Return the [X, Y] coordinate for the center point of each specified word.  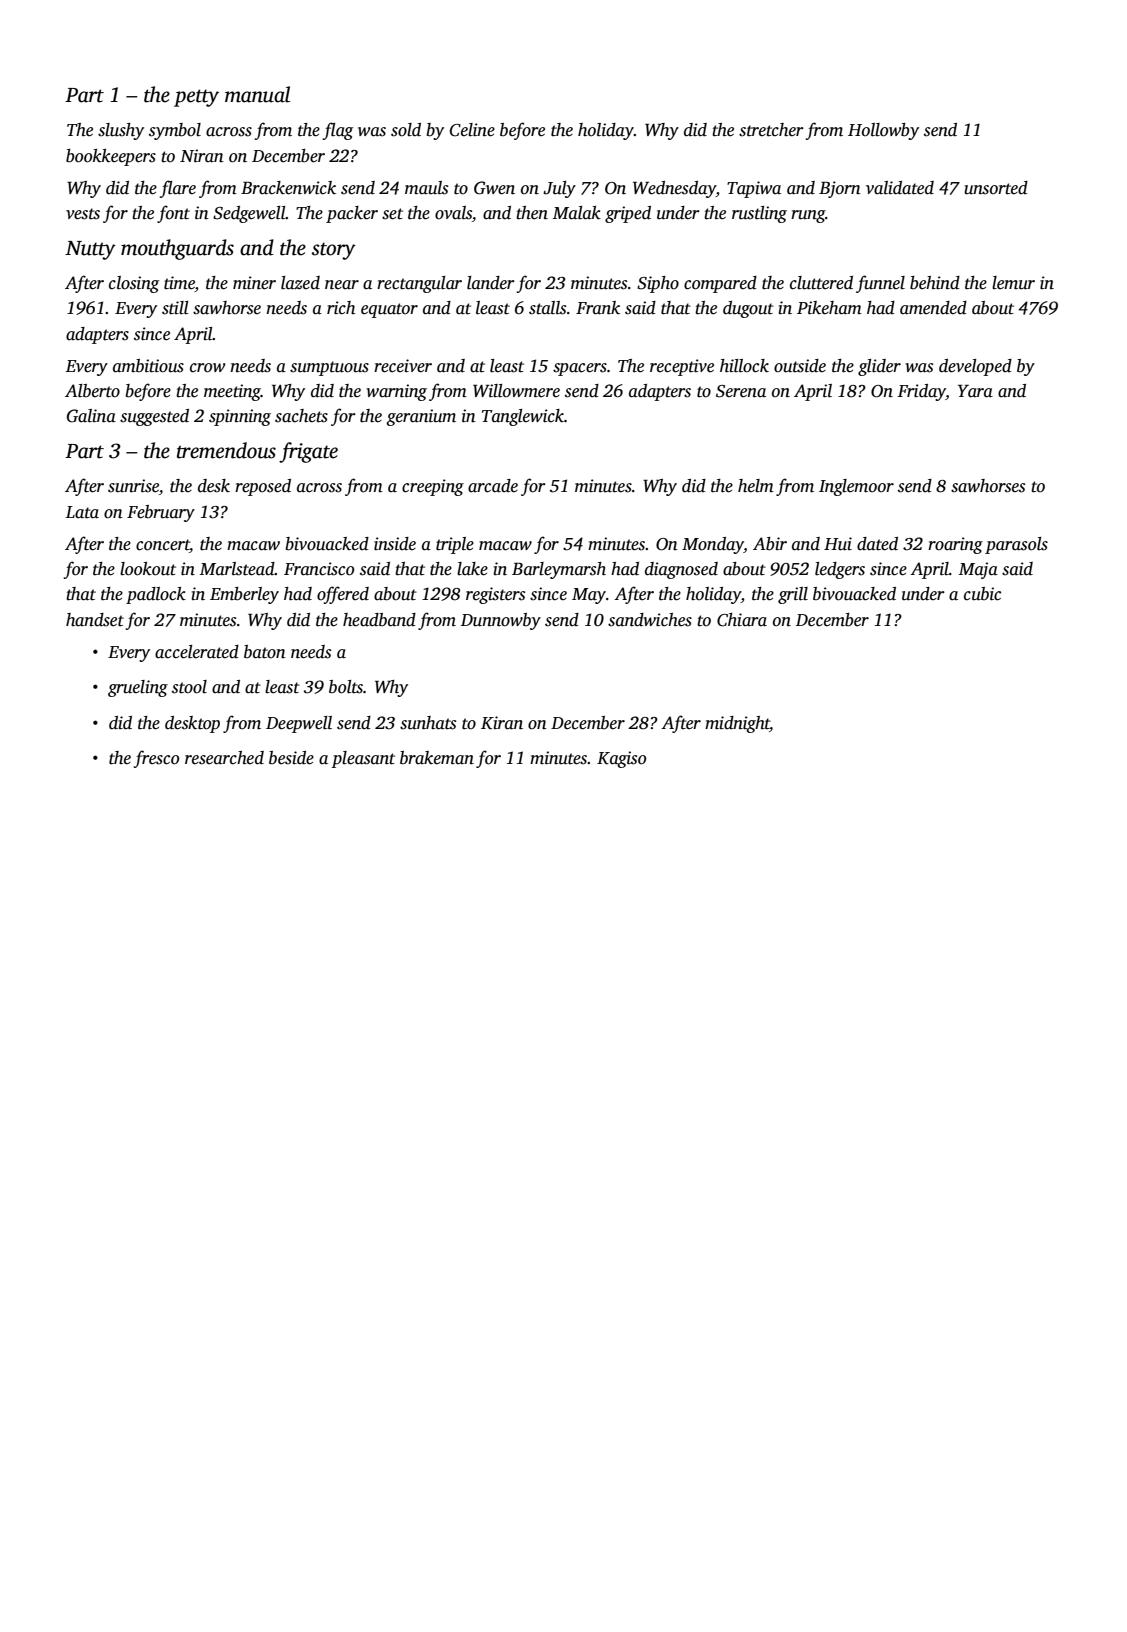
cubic [982, 594]
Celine [472, 130]
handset [95, 620]
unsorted [996, 188]
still [175, 308]
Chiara [742, 620]
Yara [975, 391]
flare [178, 189]
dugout [748, 309]
